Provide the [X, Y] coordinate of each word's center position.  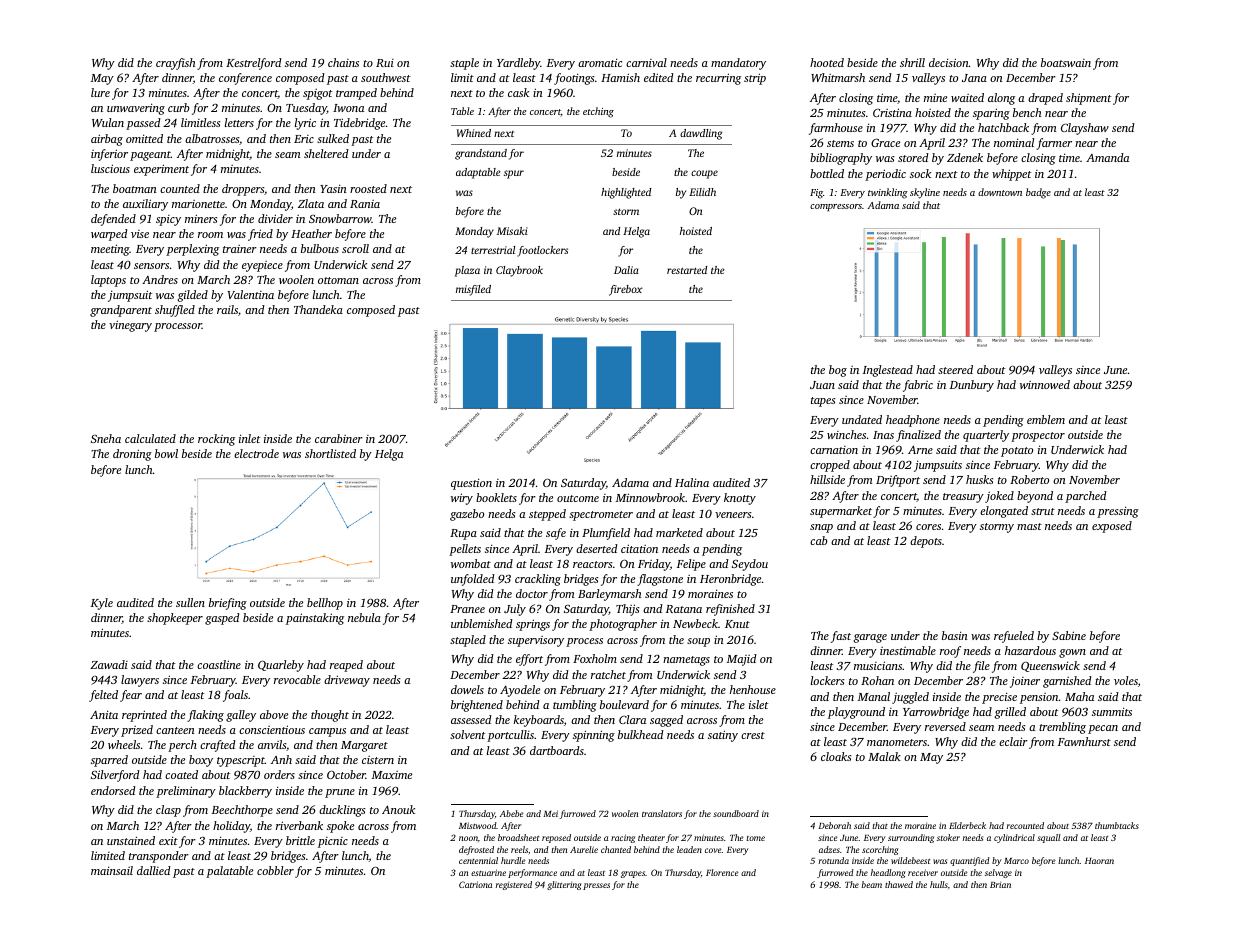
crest [753, 735]
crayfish [175, 64]
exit [168, 840]
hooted [827, 62]
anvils [272, 744]
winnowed [1045, 384]
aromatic [600, 62]
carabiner [339, 438]
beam [872, 884]
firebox [626, 290]
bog [838, 371]
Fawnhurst [1084, 741]
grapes [633, 874]
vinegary [130, 326]
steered [955, 369]
